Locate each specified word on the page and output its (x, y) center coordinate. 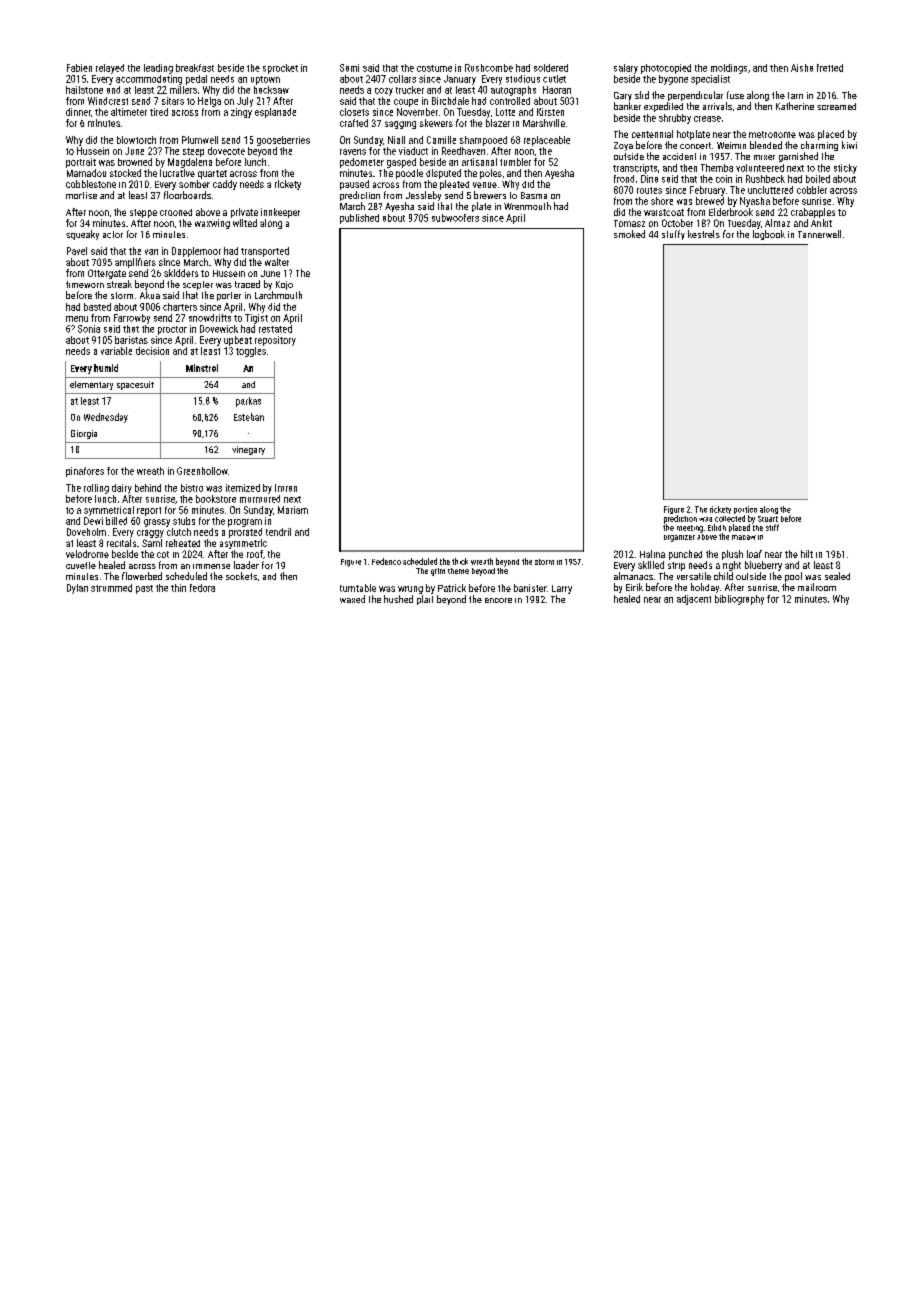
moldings (729, 69)
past (144, 589)
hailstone (84, 90)
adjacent (694, 600)
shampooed (483, 141)
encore (498, 600)
